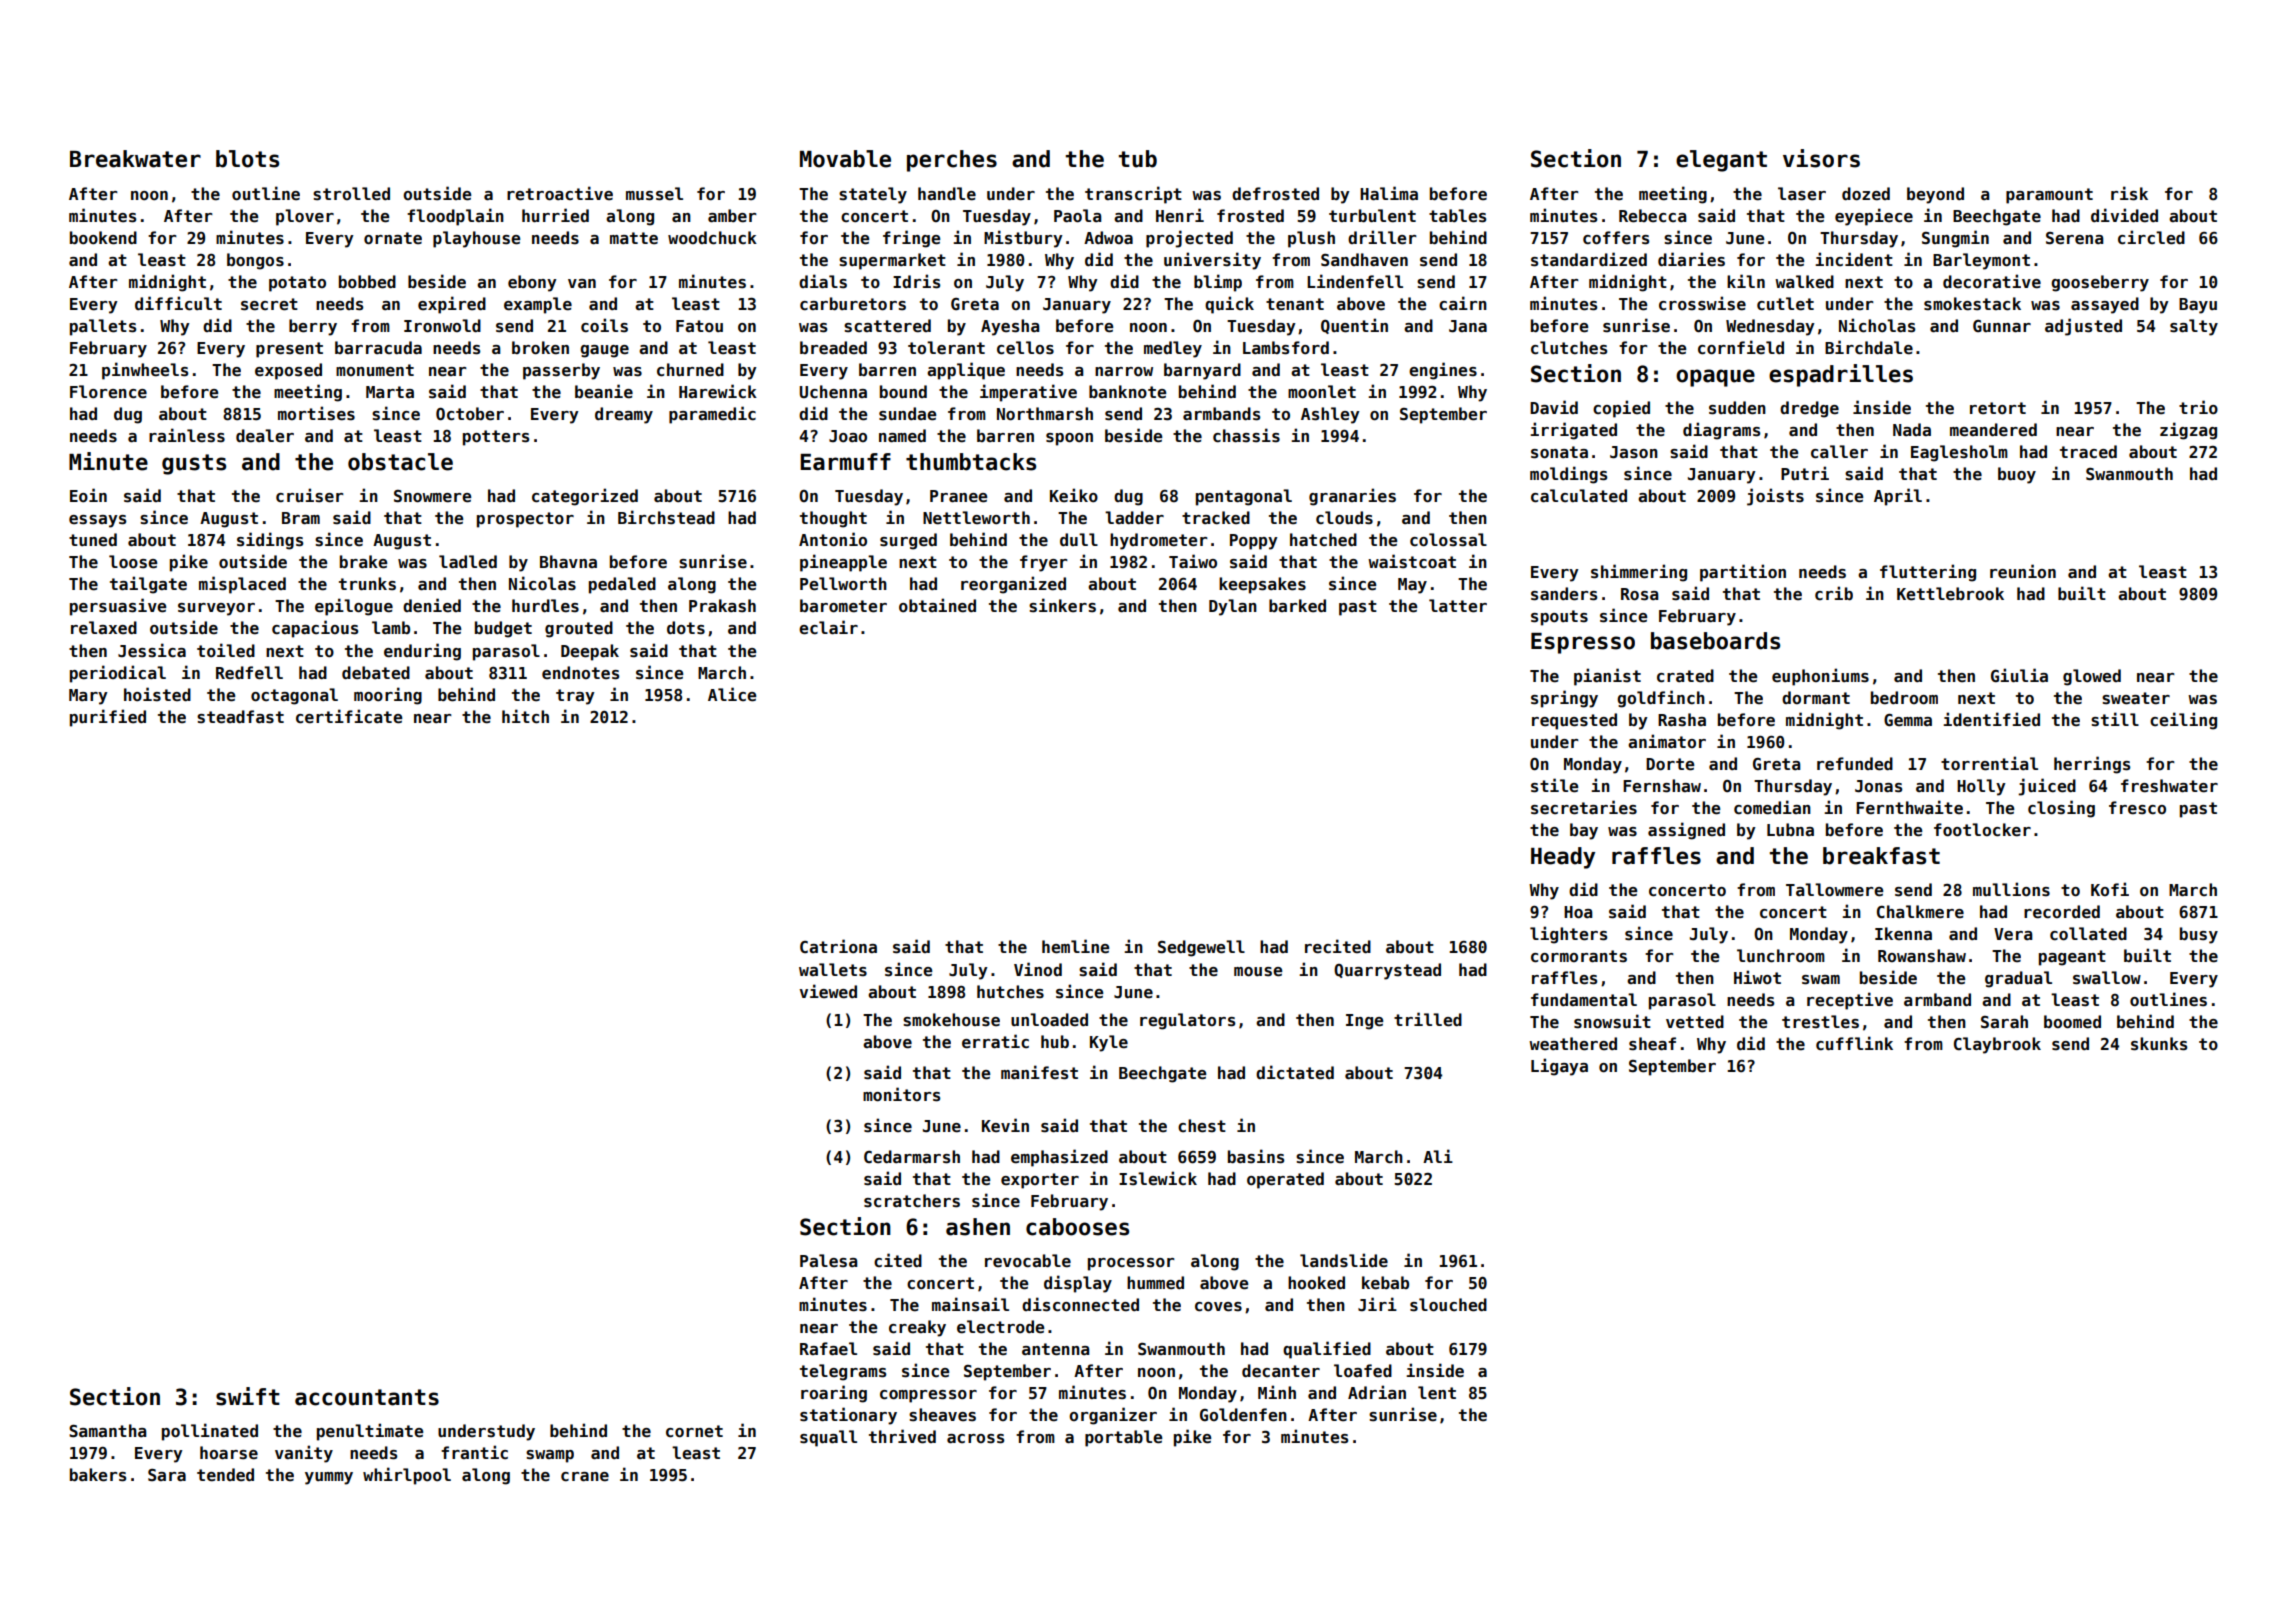  Describe the element at coordinates (248, 1396) in the document. I see `swift` at that location.
